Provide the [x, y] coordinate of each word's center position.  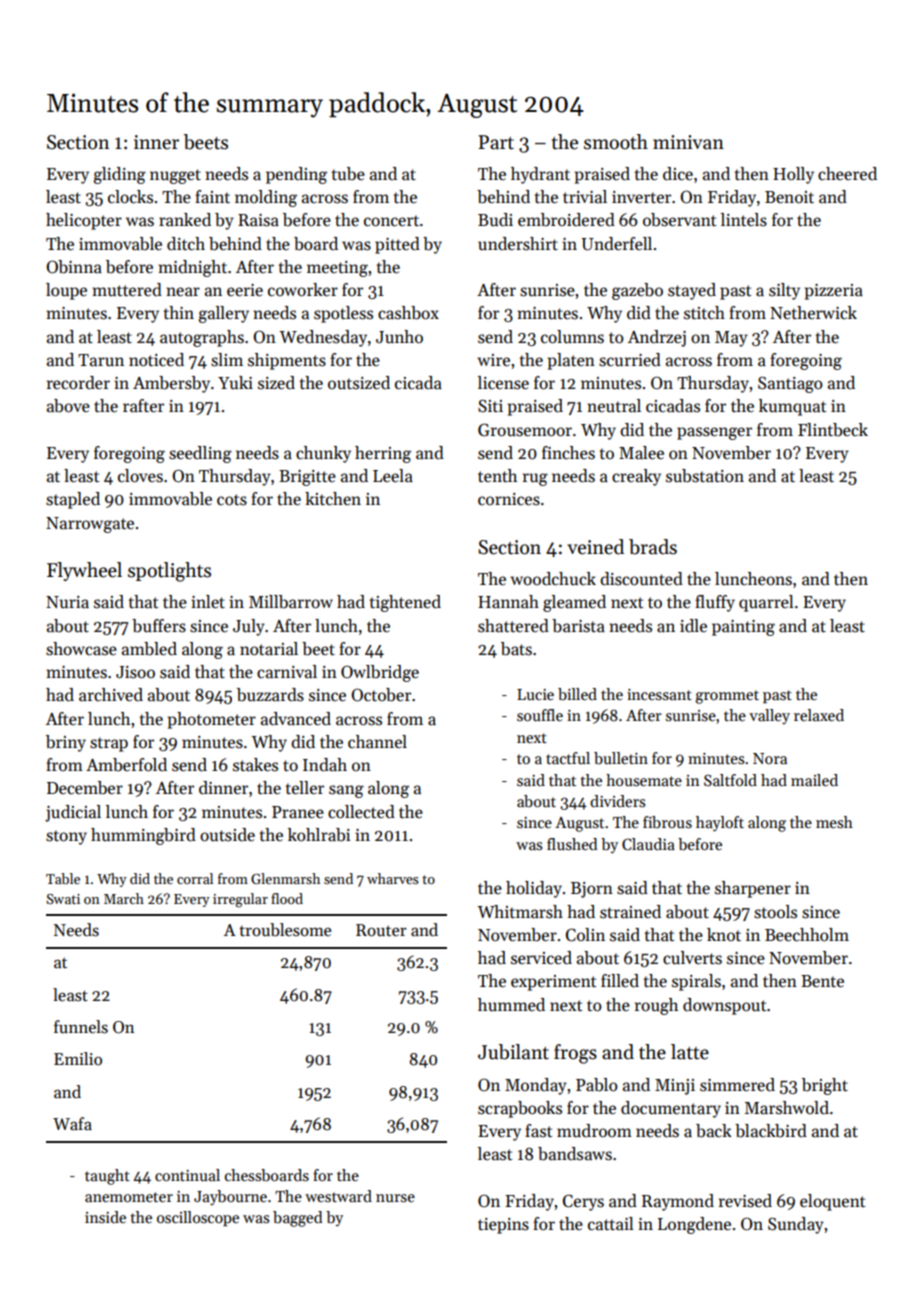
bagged [298, 1219]
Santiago [790, 384]
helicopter [84, 221]
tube [348, 173]
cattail [611, 1224]
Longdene [694, 1225]
